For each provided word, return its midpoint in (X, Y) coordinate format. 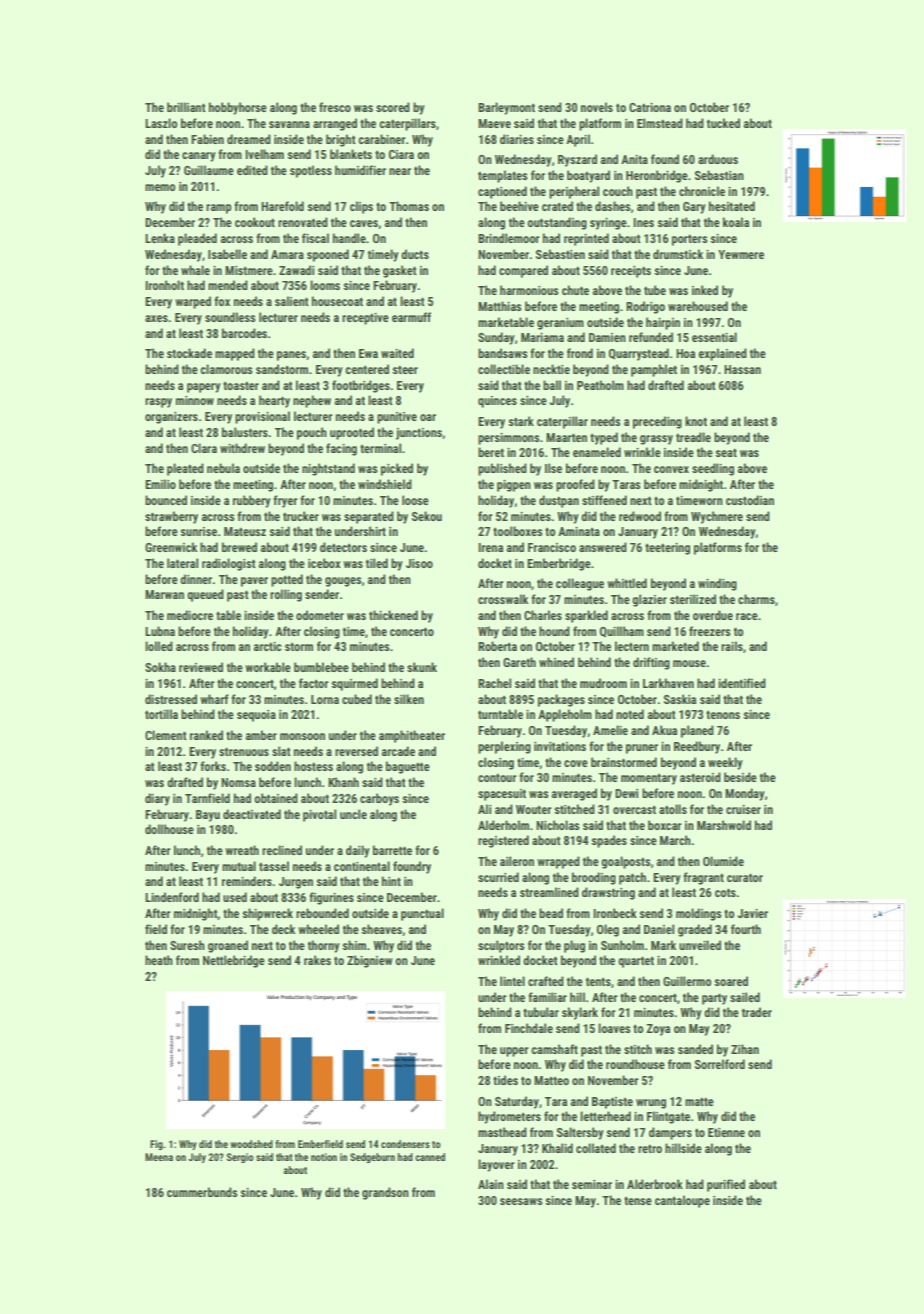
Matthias (500, 306)
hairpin (663, 323)
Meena (159, 1157)
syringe (608, 224)
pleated (185, 469)
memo (160, 187)
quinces (497, 402)
